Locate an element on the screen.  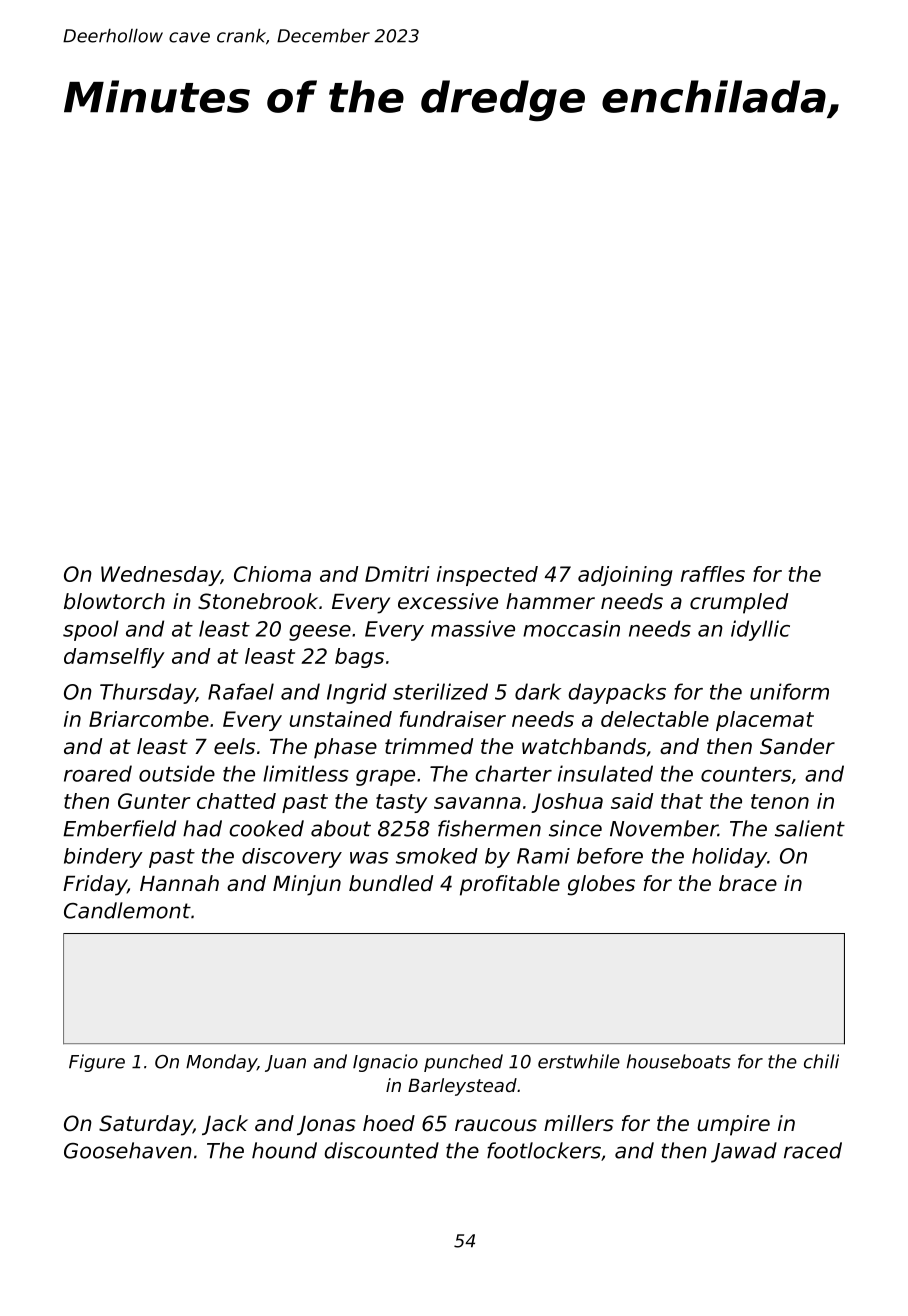
profitable is located at coordinates (510, 885).
